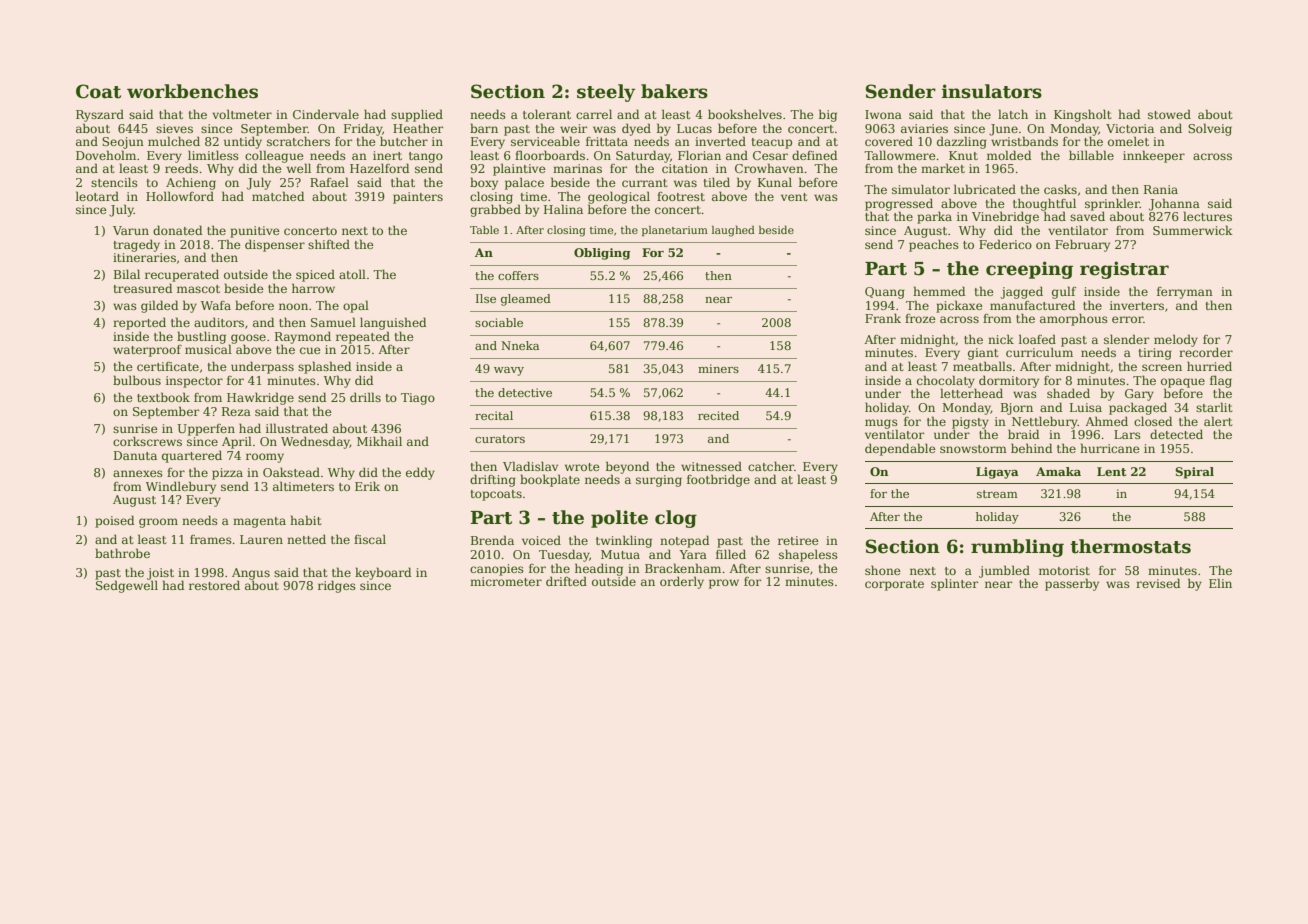 Image resolution: width=1308 pixels, height=924 pixels. I want to click on Rania, so click(1161, 189).
